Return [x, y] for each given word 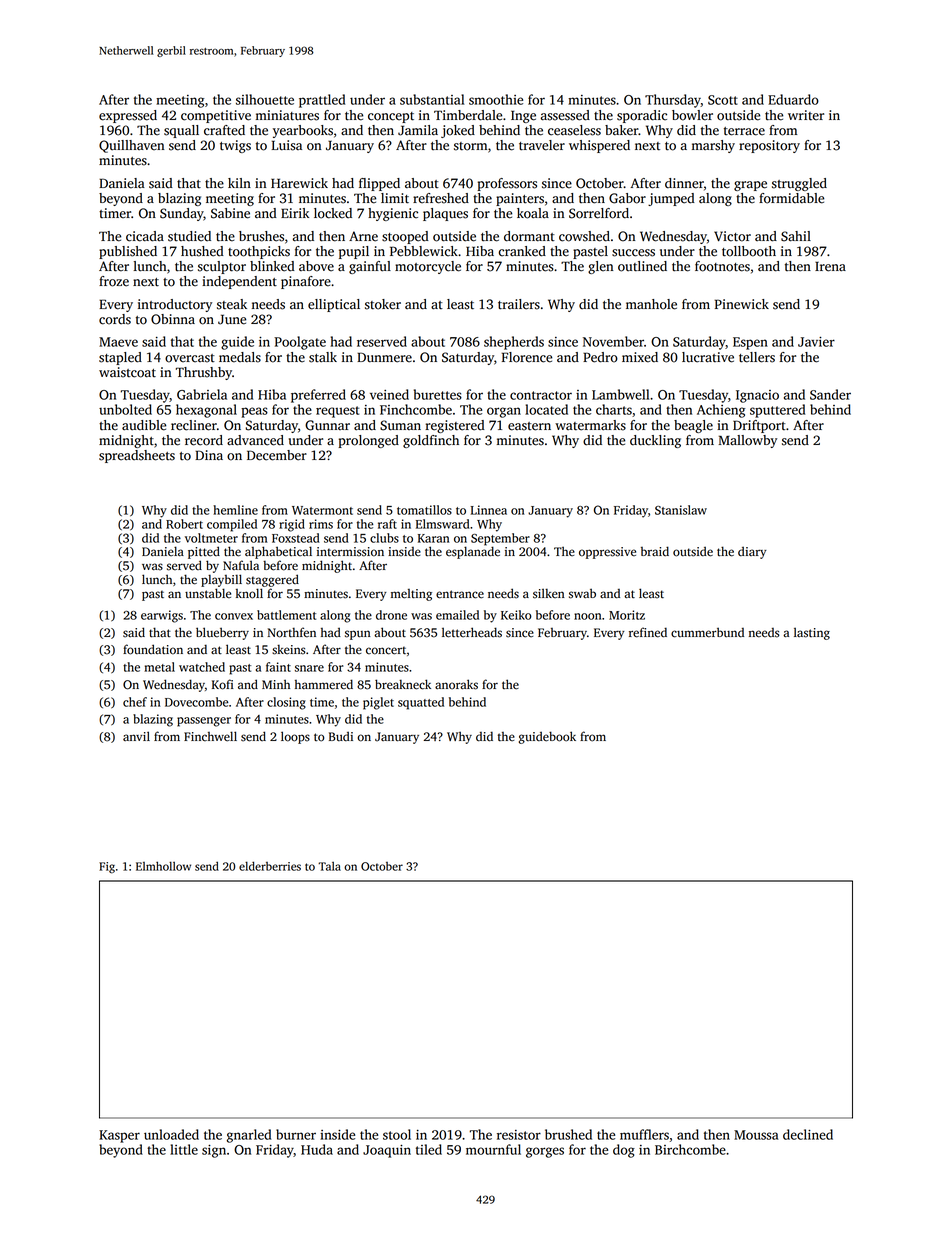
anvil [136, 736]
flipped [379, 184]
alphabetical [278, 552]
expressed [128, 116]
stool [397, 1134]
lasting [812, 634]
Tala [329, 866]
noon [587, 616]
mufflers [644, 1134]
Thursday [673, 101]
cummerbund [707, 633]
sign [214, 1151]
